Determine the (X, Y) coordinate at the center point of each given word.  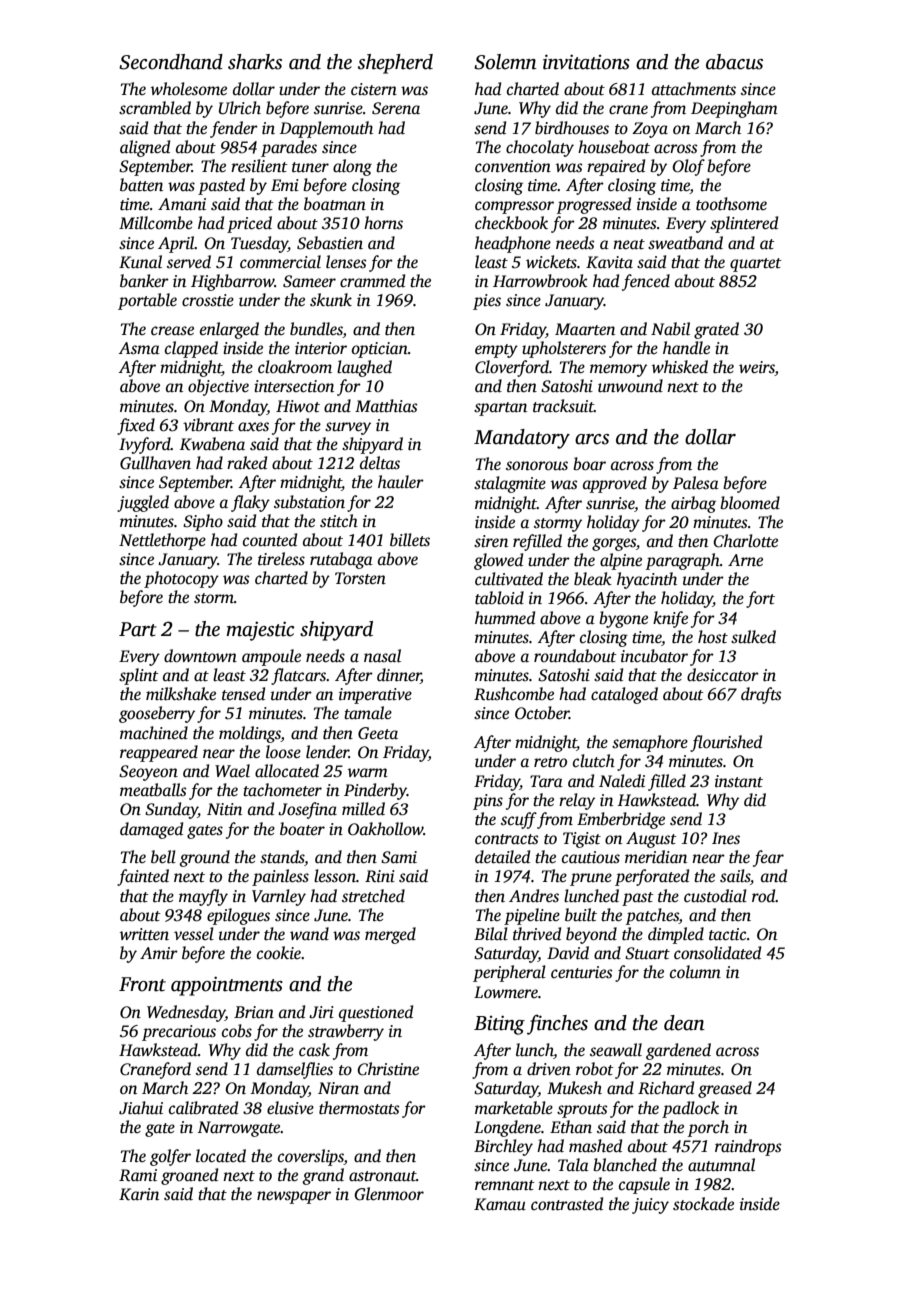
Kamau (500, 1204)
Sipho (203, 522)
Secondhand (171, 62)
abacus (734, 62)
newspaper (294, 1197)
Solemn (505, 62)
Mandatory (522, 439)
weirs (757, 368)
